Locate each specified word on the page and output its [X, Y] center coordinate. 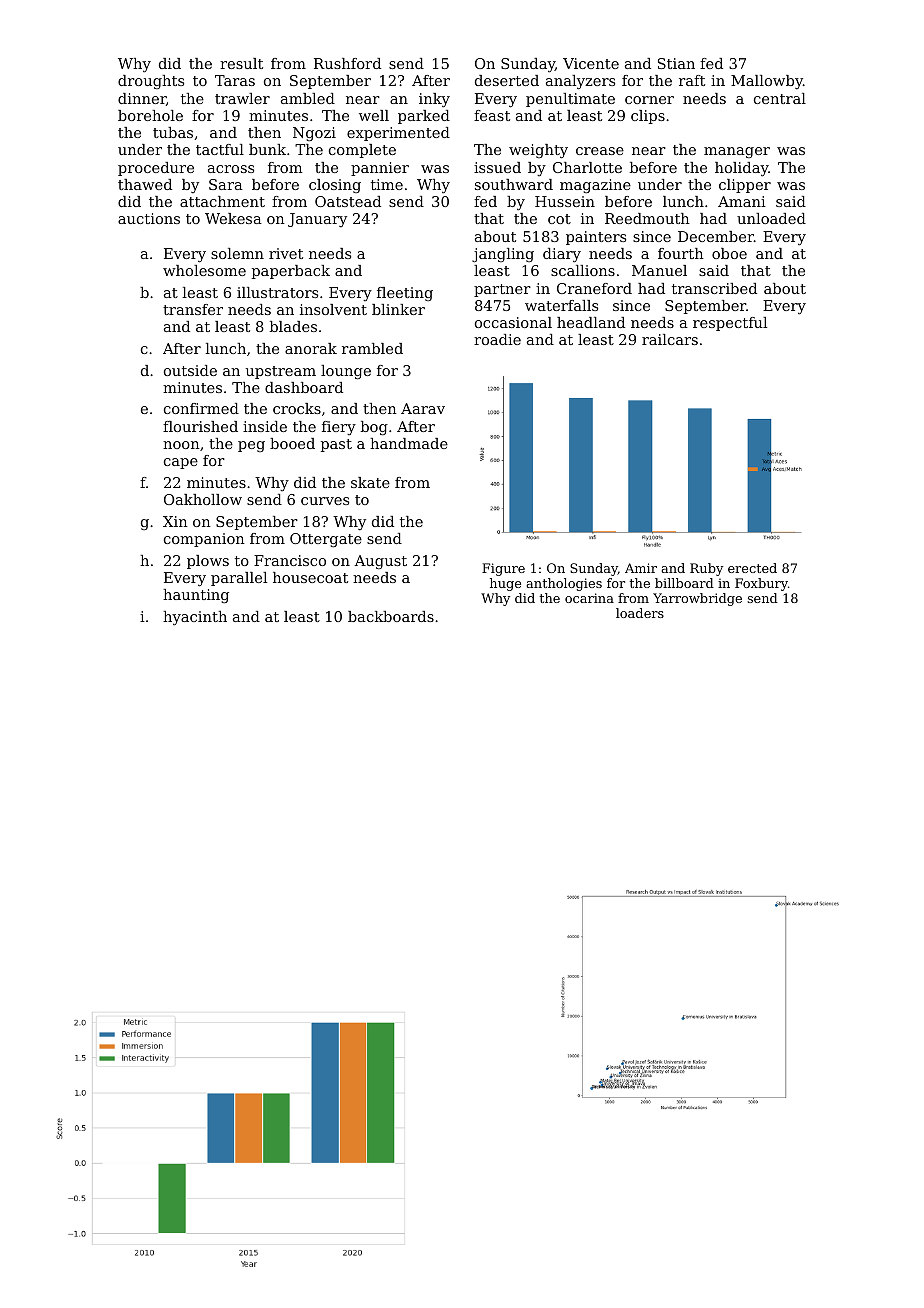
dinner [142, 98]
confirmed [201, 408]
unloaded [771, 218]
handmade [409, 443]
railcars [670, 339]
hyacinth [195, 618]
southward [514, 184]
